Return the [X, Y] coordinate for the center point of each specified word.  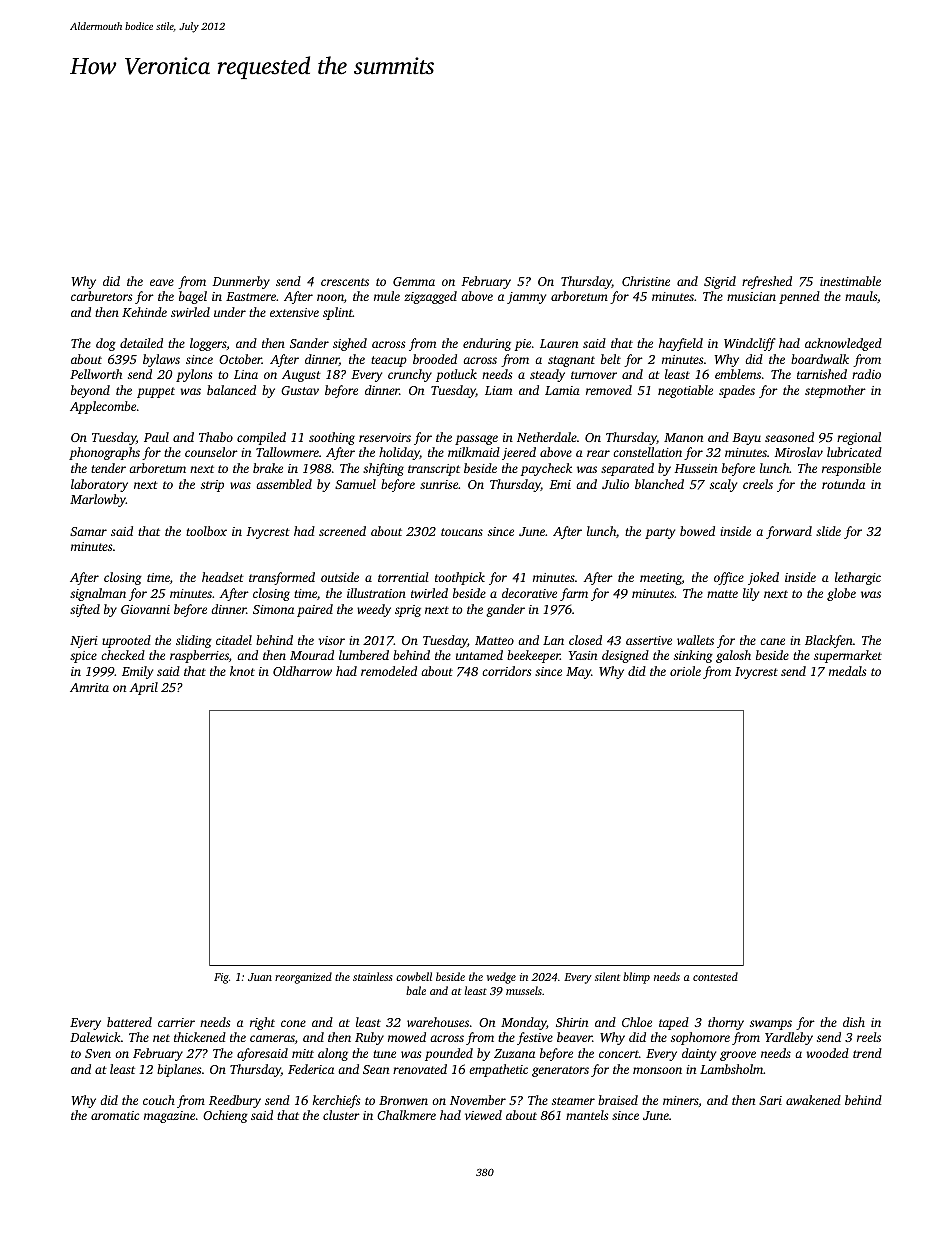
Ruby [369, 1038]
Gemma [414, 281]
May [578, 673]
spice [83, 657]
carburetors [101, 296]
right [262, 1023]
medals [847, 671]
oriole [685, 671]
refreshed [767, 282]
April [143, 688]
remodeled [389, 671]
